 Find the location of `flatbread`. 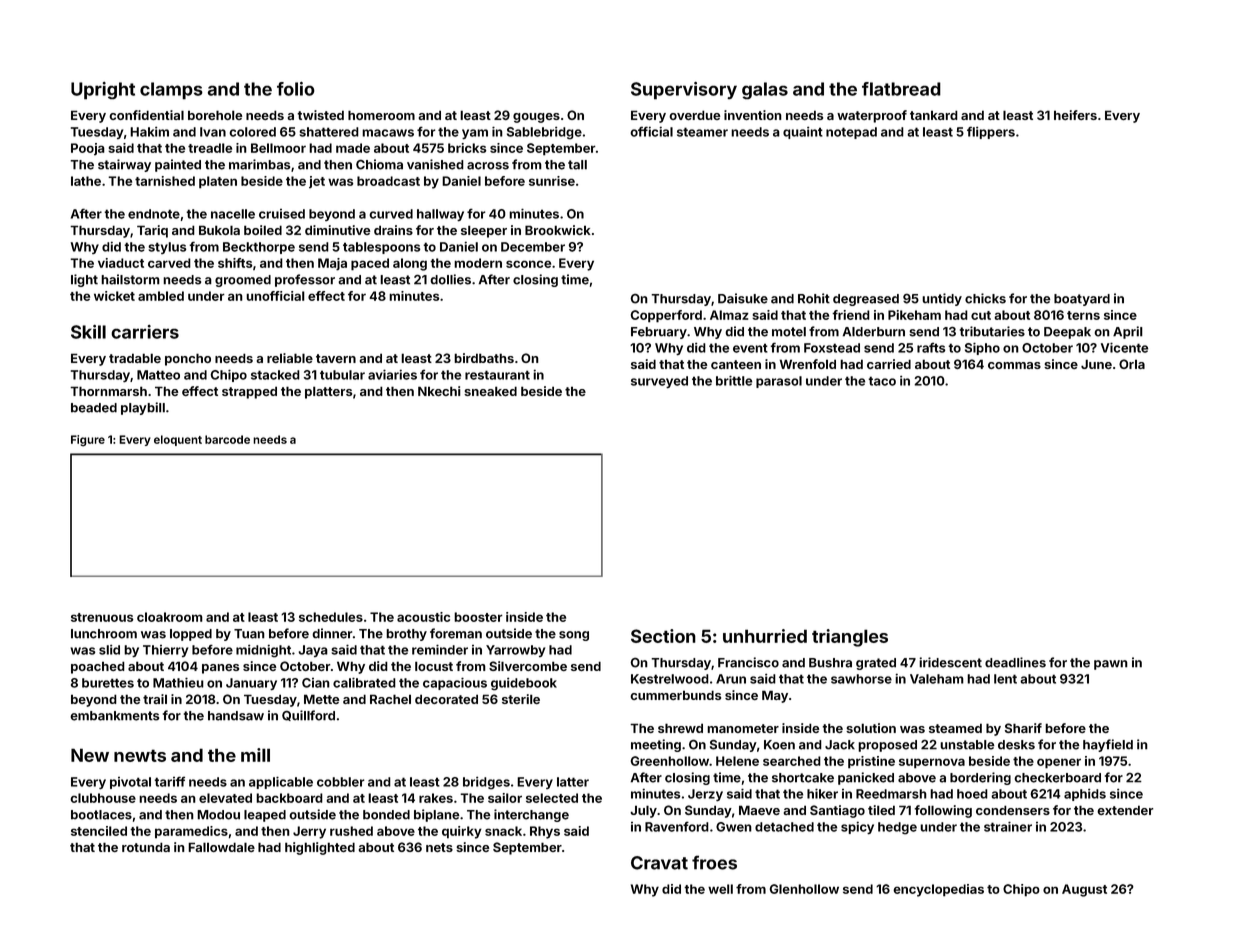

flatbread is located at coordinates (901, 89).
